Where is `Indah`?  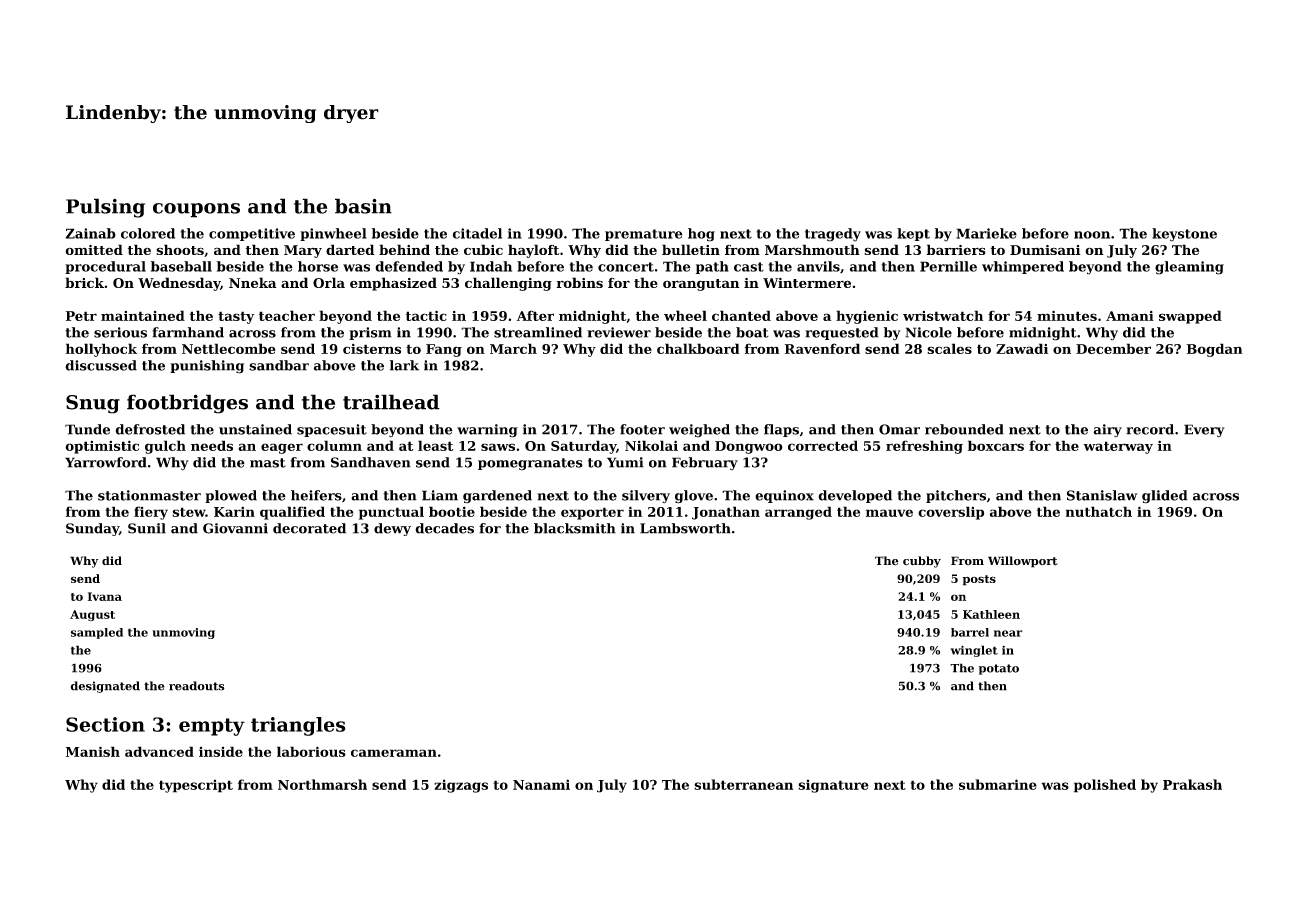
Indah is located at coordinates (491, 266).
